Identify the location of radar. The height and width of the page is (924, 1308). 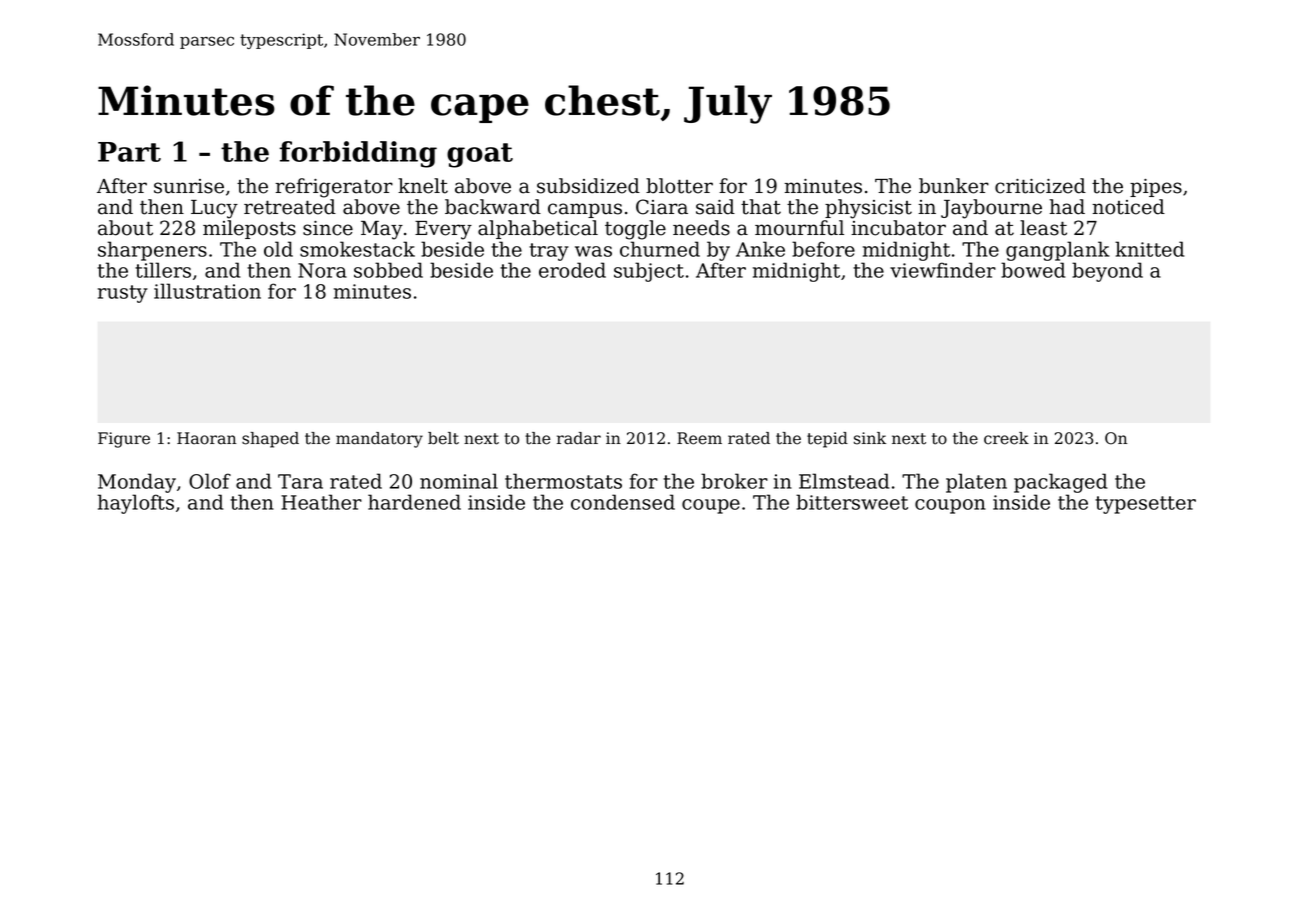
(579, 438).
